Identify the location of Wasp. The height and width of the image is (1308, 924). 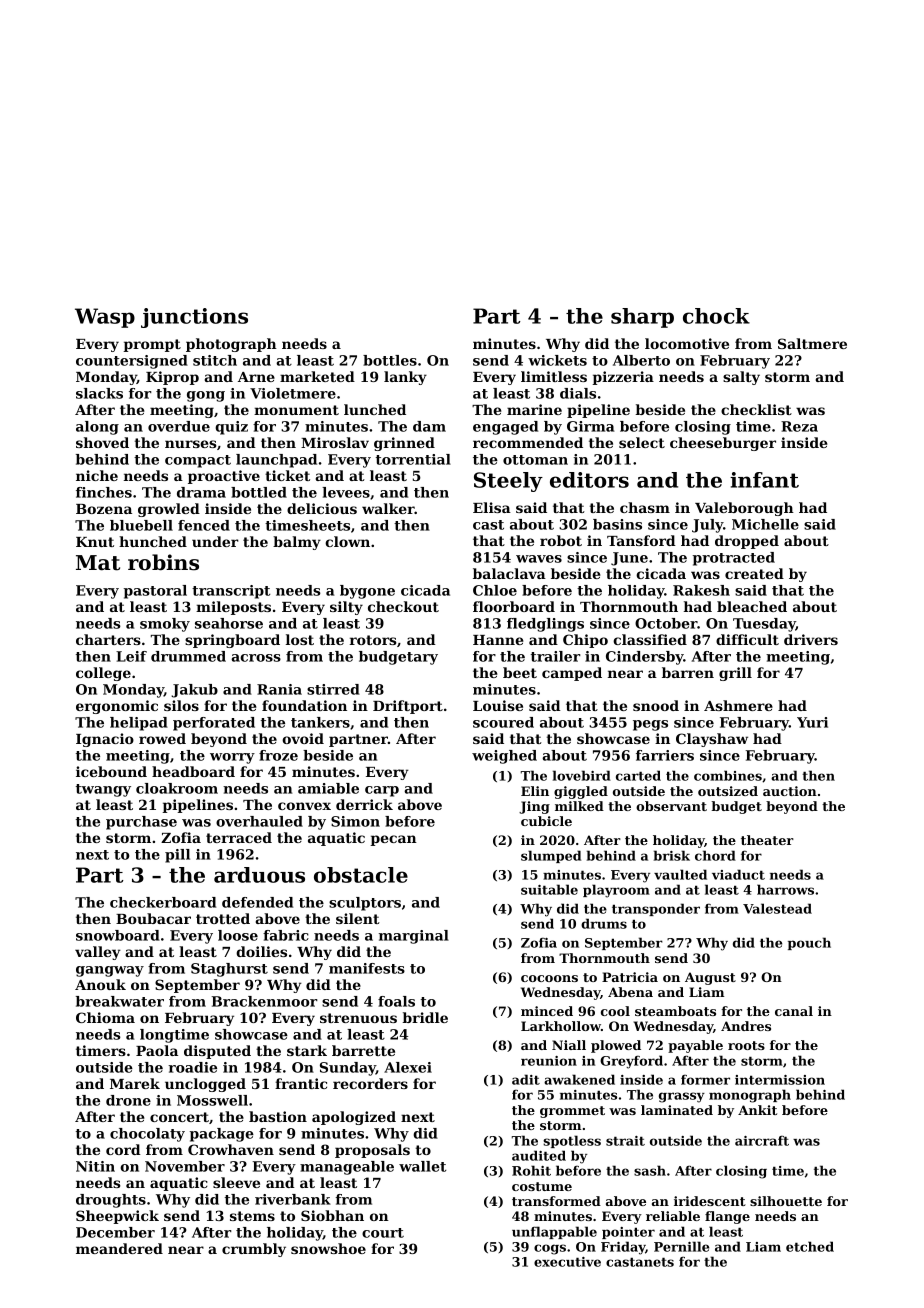
(105, 318).
